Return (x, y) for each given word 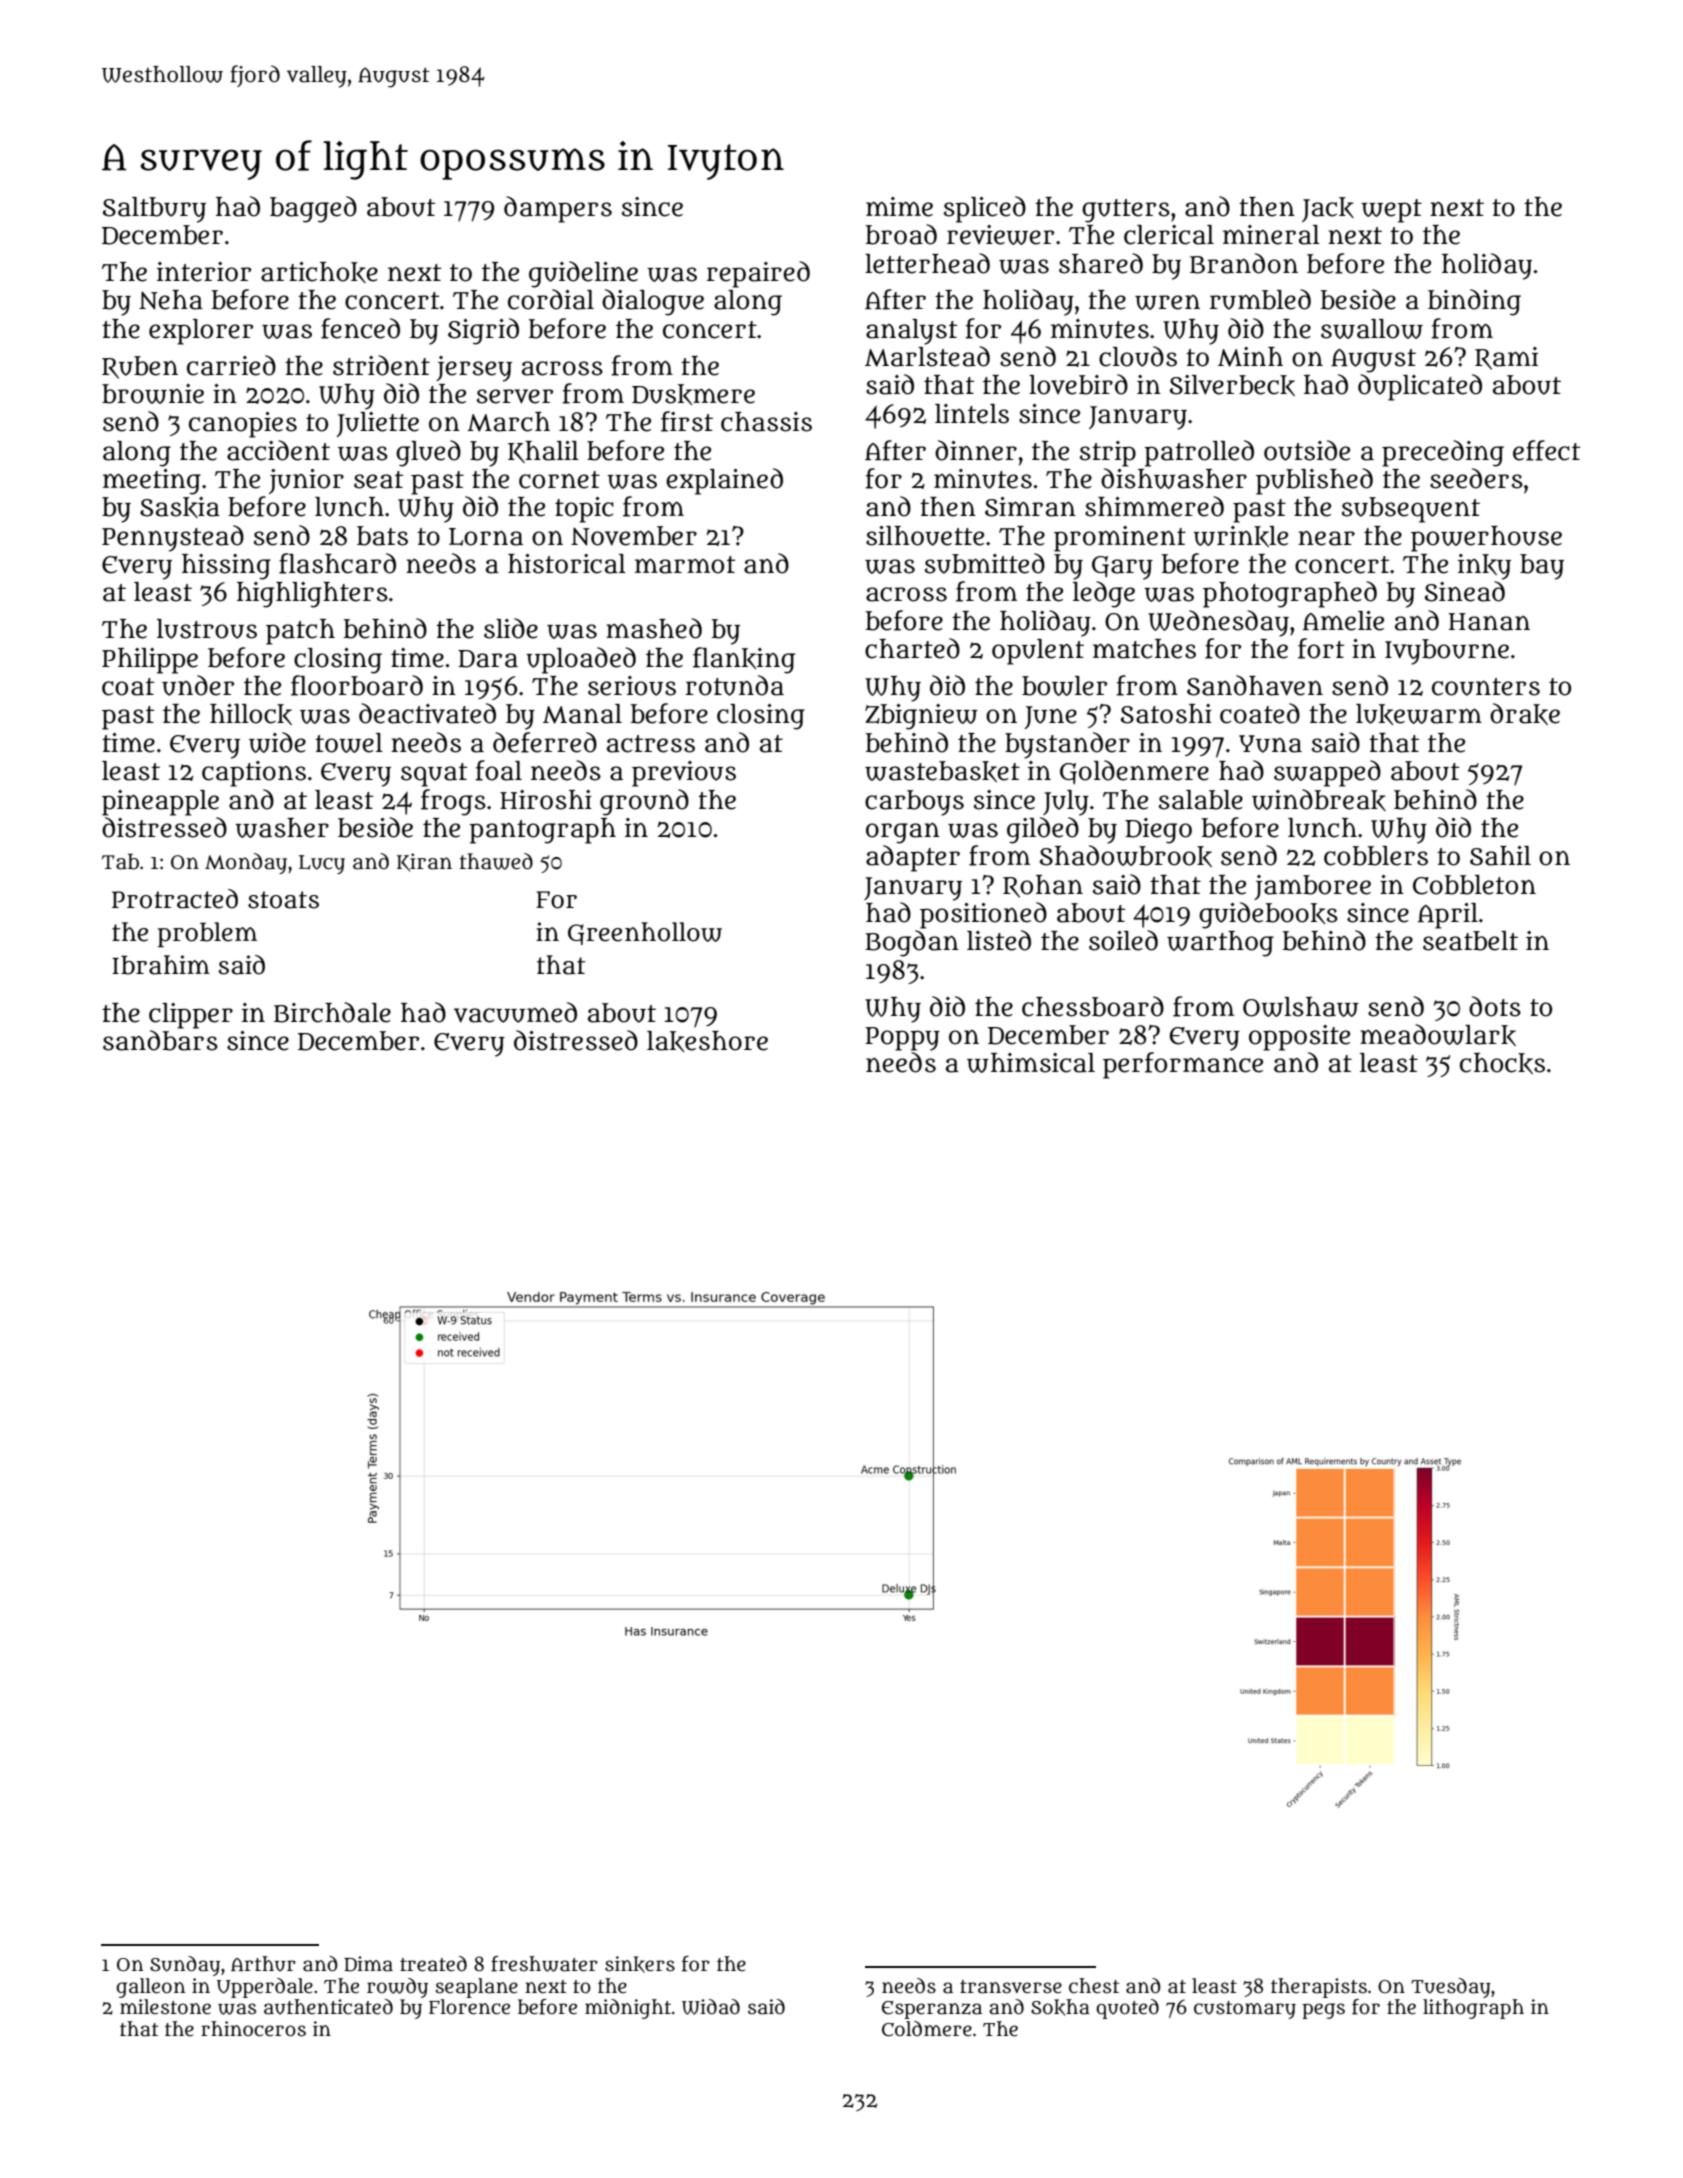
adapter (913, 858)
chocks (1502, 1063)
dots (1495, 1006)
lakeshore (707, 1041)
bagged (313, 209)
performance (1183, 1065)
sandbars (160, 1040)
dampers (558, 209)
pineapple (160, 803)
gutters (1126, 211)
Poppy (902, 1039)
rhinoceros (253, 2029)
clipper (191, 1016)
